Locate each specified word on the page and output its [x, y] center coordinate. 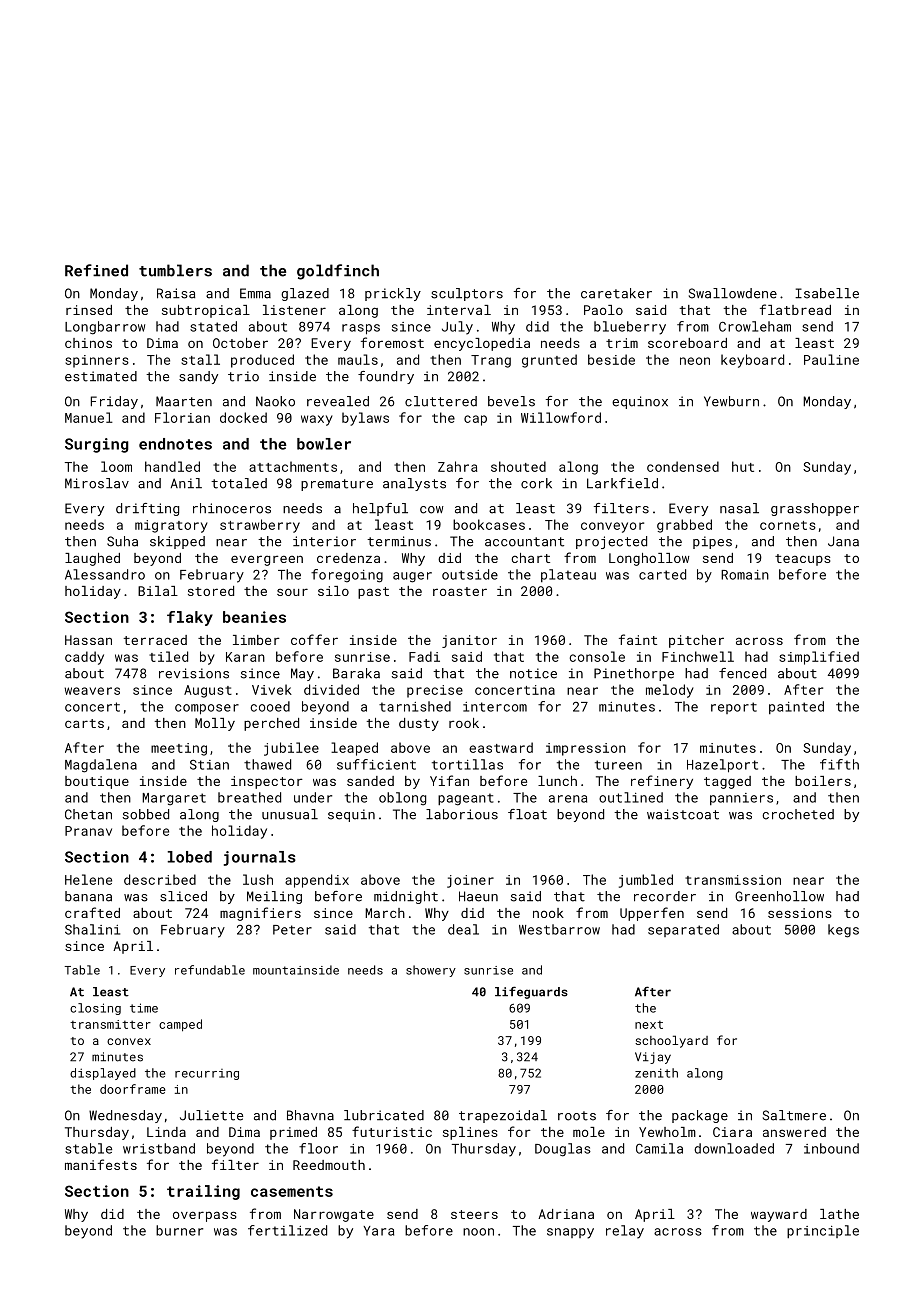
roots [577, 1116]
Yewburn [731, 401]
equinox [640, 402]
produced [262, 361]
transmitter [110, 1024]
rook [464, 723]
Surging [97, 445]
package [700, 1116]
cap [475, 420]
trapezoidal [503, 1116]
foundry [386, 377]
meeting [179, 749]
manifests [101, 1164]
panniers [741, 799]
